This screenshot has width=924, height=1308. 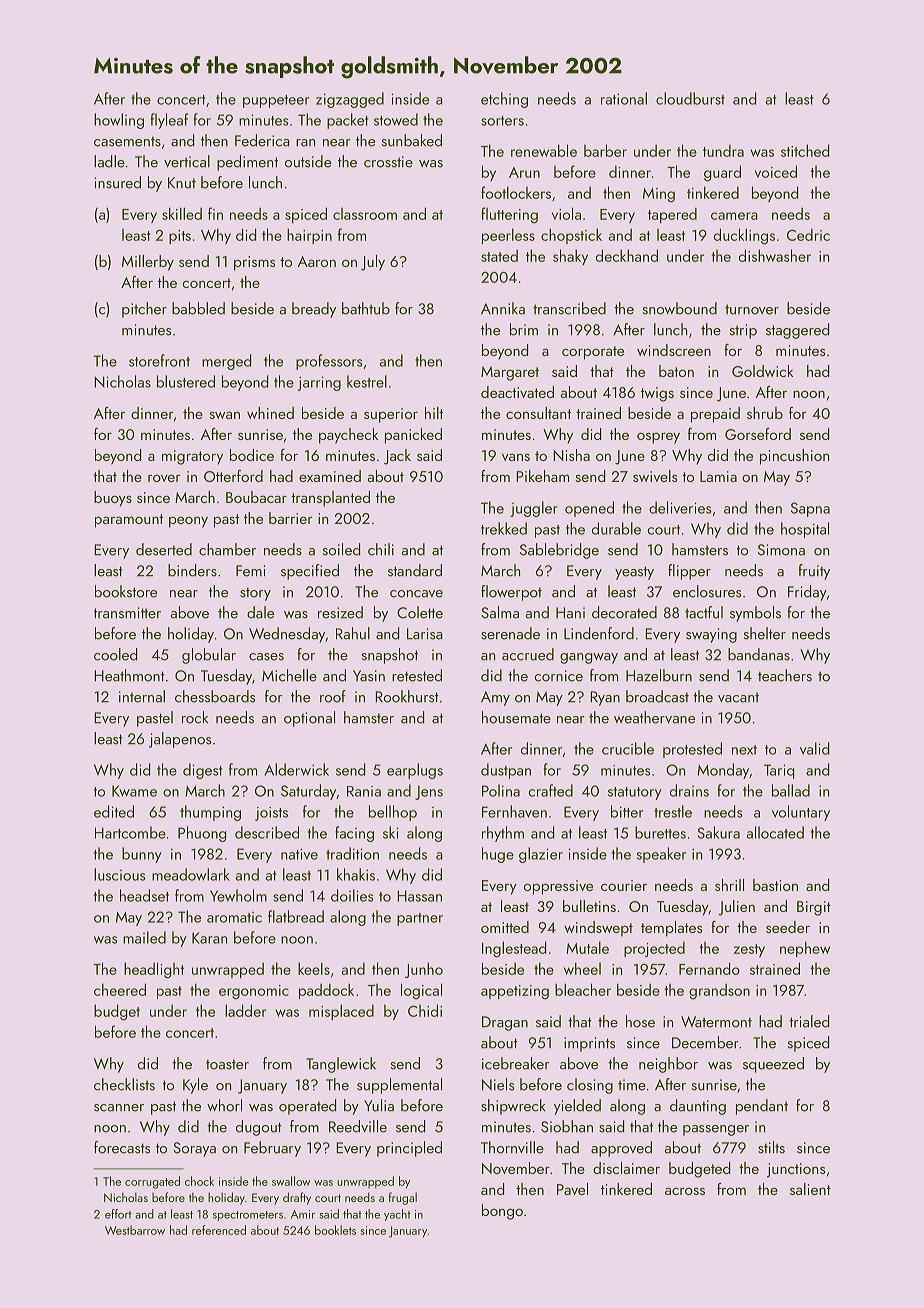 I want to click on etching, so click(x=504, y=100).
